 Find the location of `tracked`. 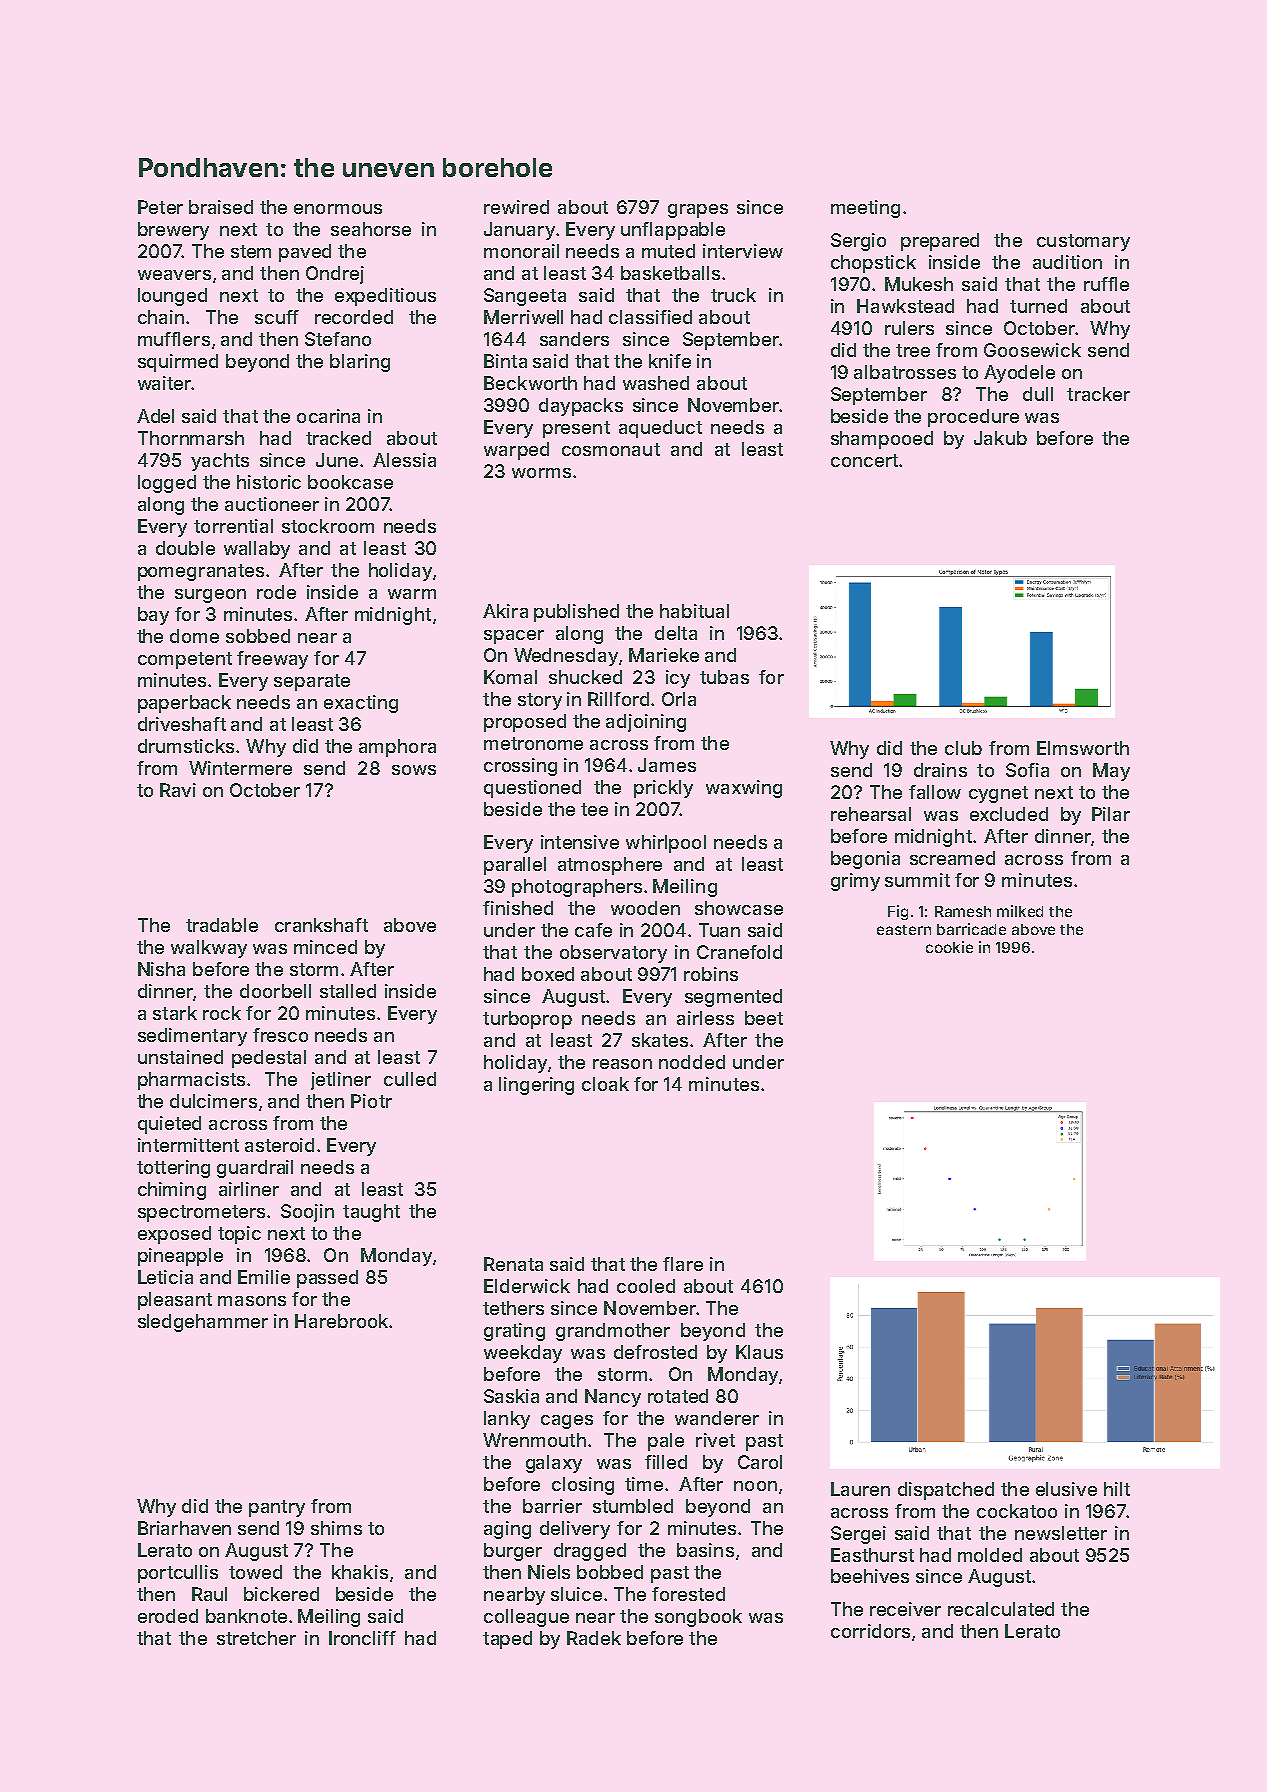

tracked is located at coordinates (338, 438).
